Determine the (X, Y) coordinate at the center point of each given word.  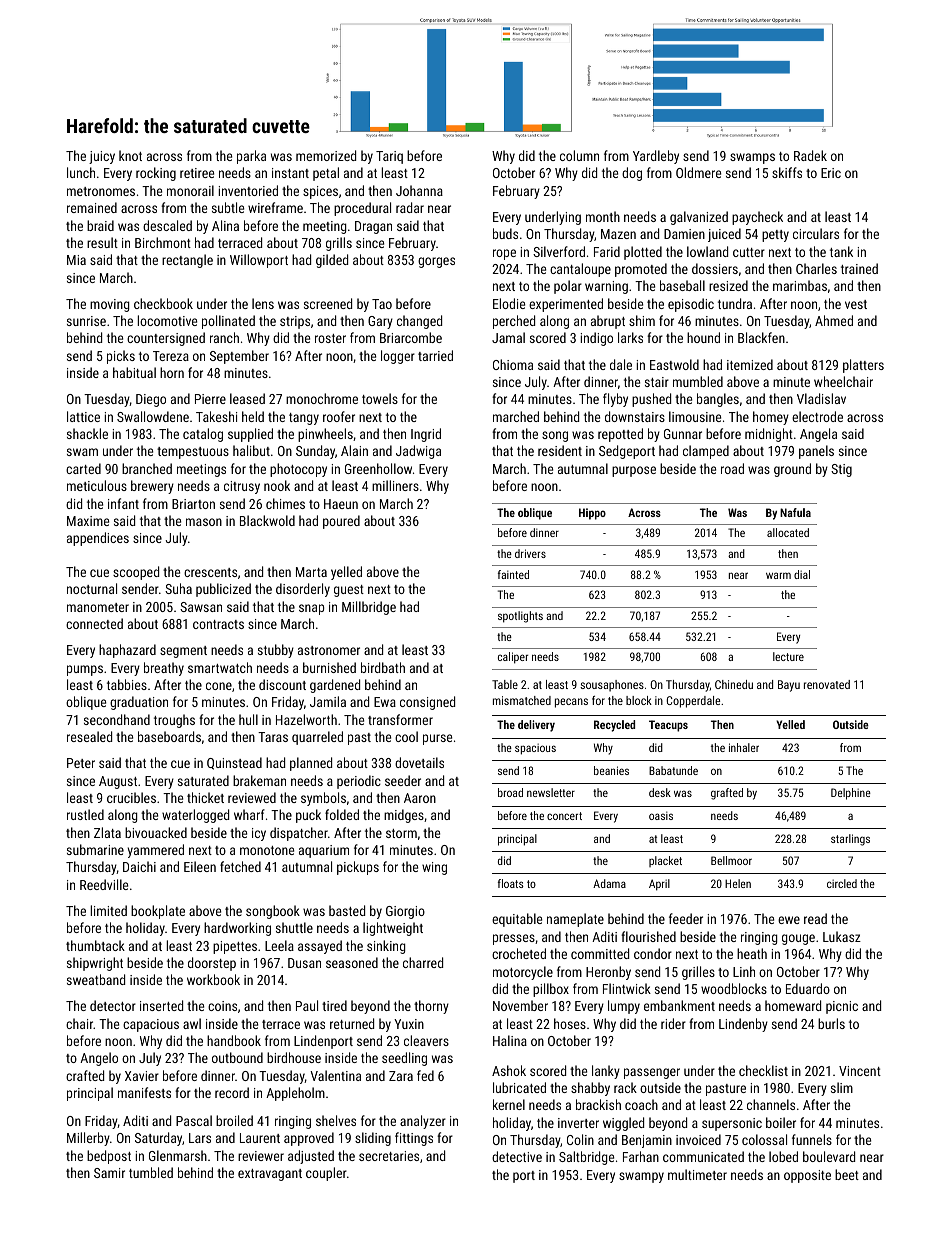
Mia (76, 260)
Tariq (389, 157)
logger (398, 357)
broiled (234, 1120)
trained (859, 268)
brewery (152, 487)
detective (517, 1156)
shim (642, 320)
